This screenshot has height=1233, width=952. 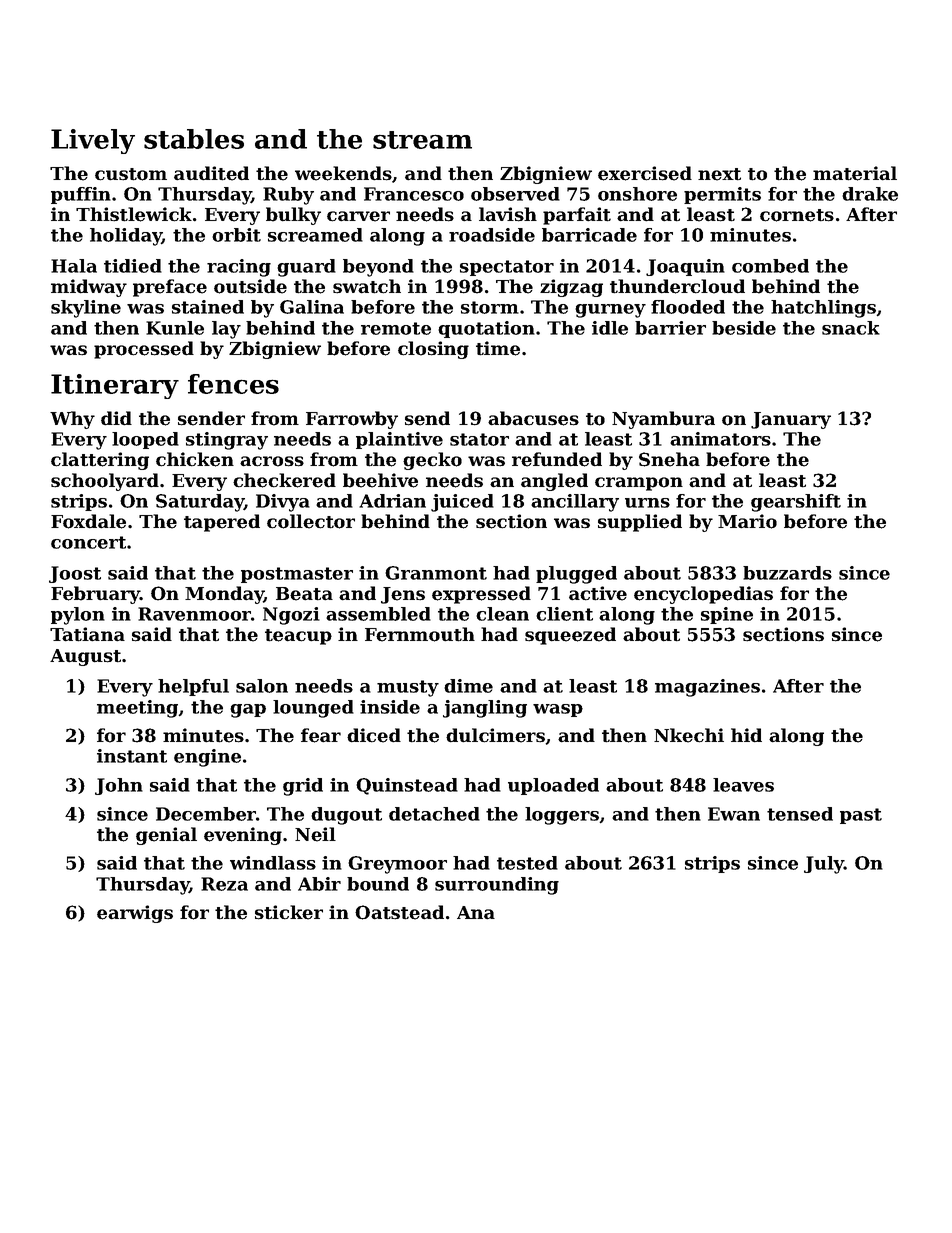 What do you see at coordinates (743, 785) in the screenshot?
I see `leaves` at bounding box center [743, 785].
